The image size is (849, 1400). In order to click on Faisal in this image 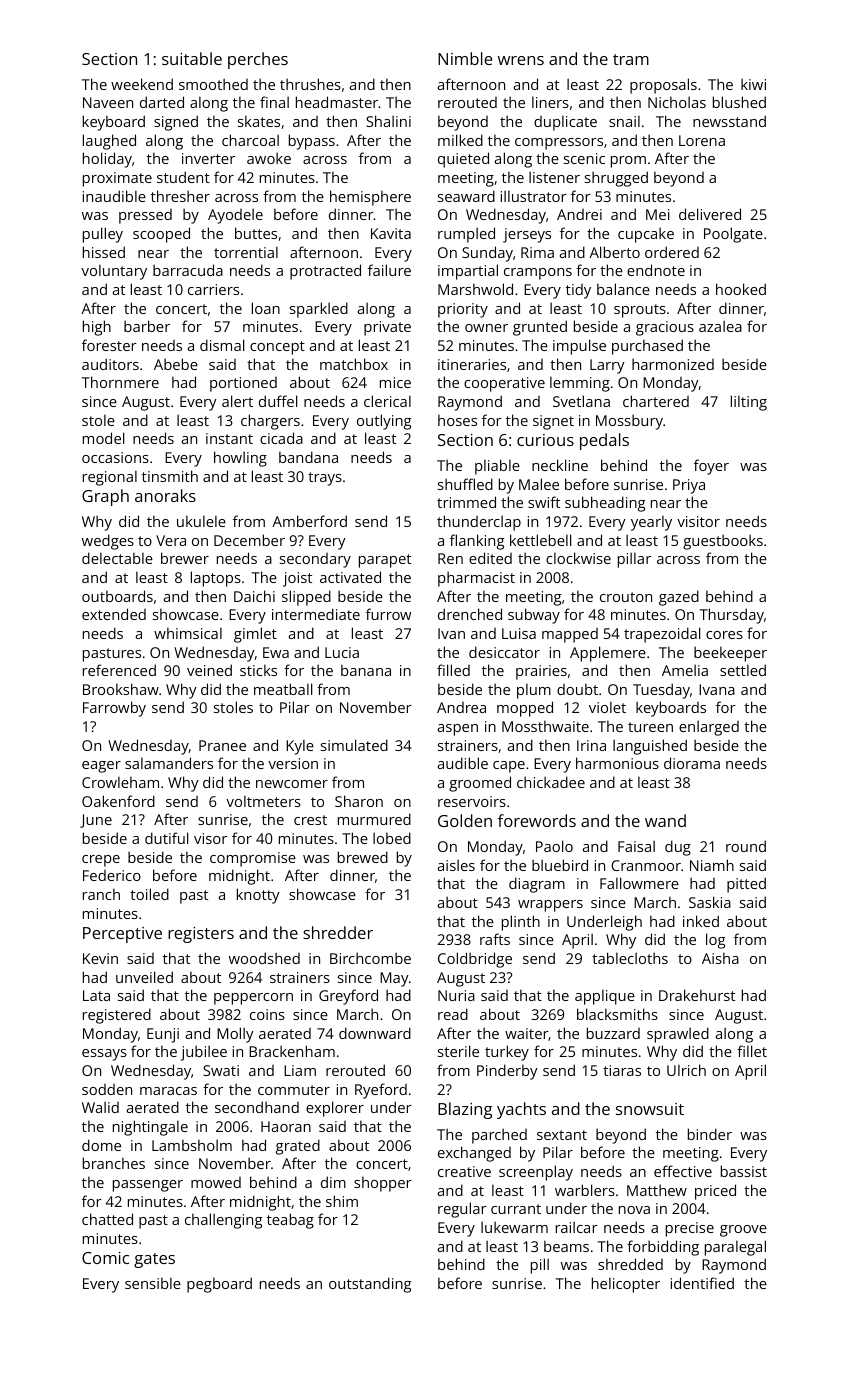, I will do `click(636, 846)`.
